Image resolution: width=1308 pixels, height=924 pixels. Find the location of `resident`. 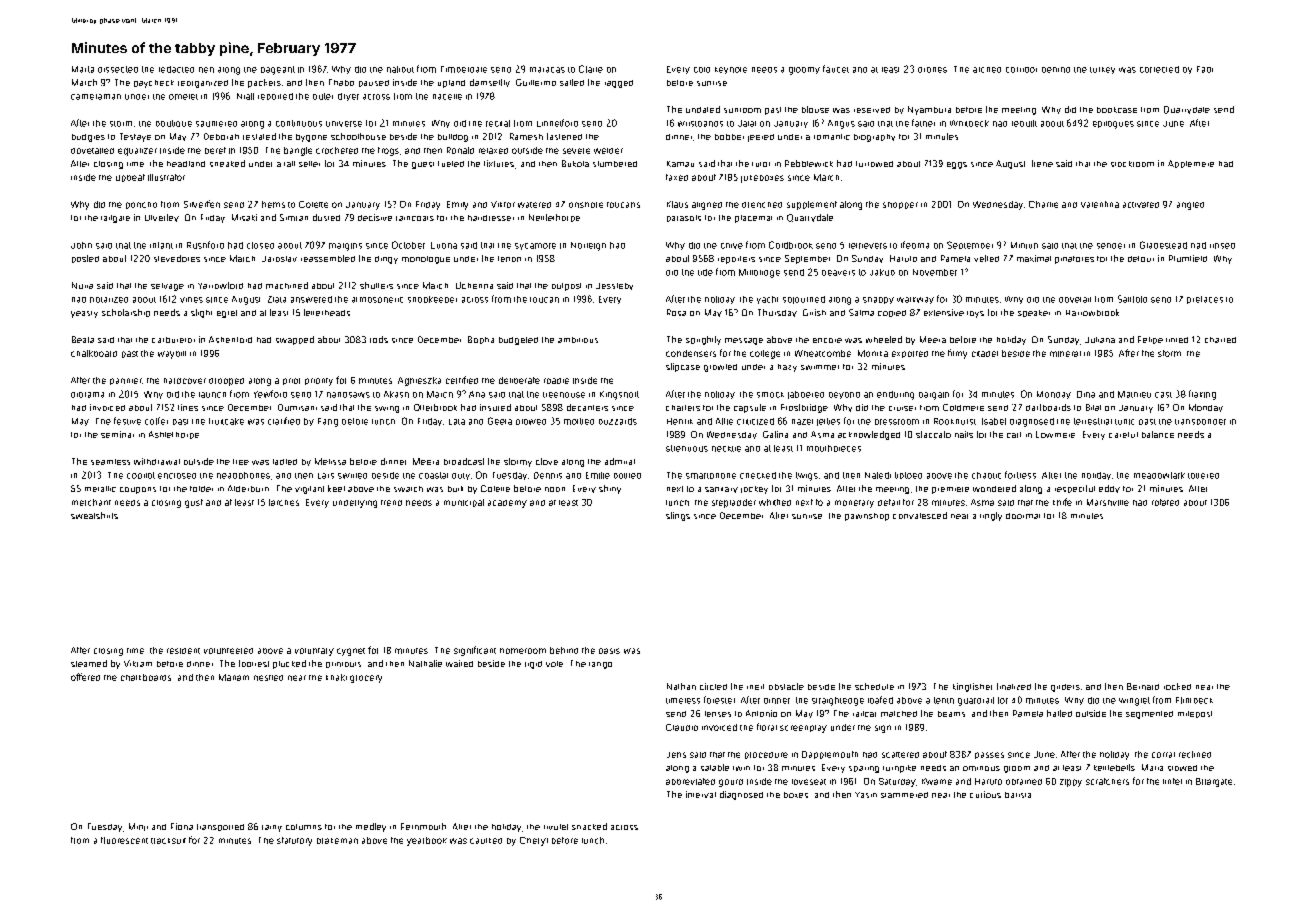

resident is located at coordinates (183, 651).
